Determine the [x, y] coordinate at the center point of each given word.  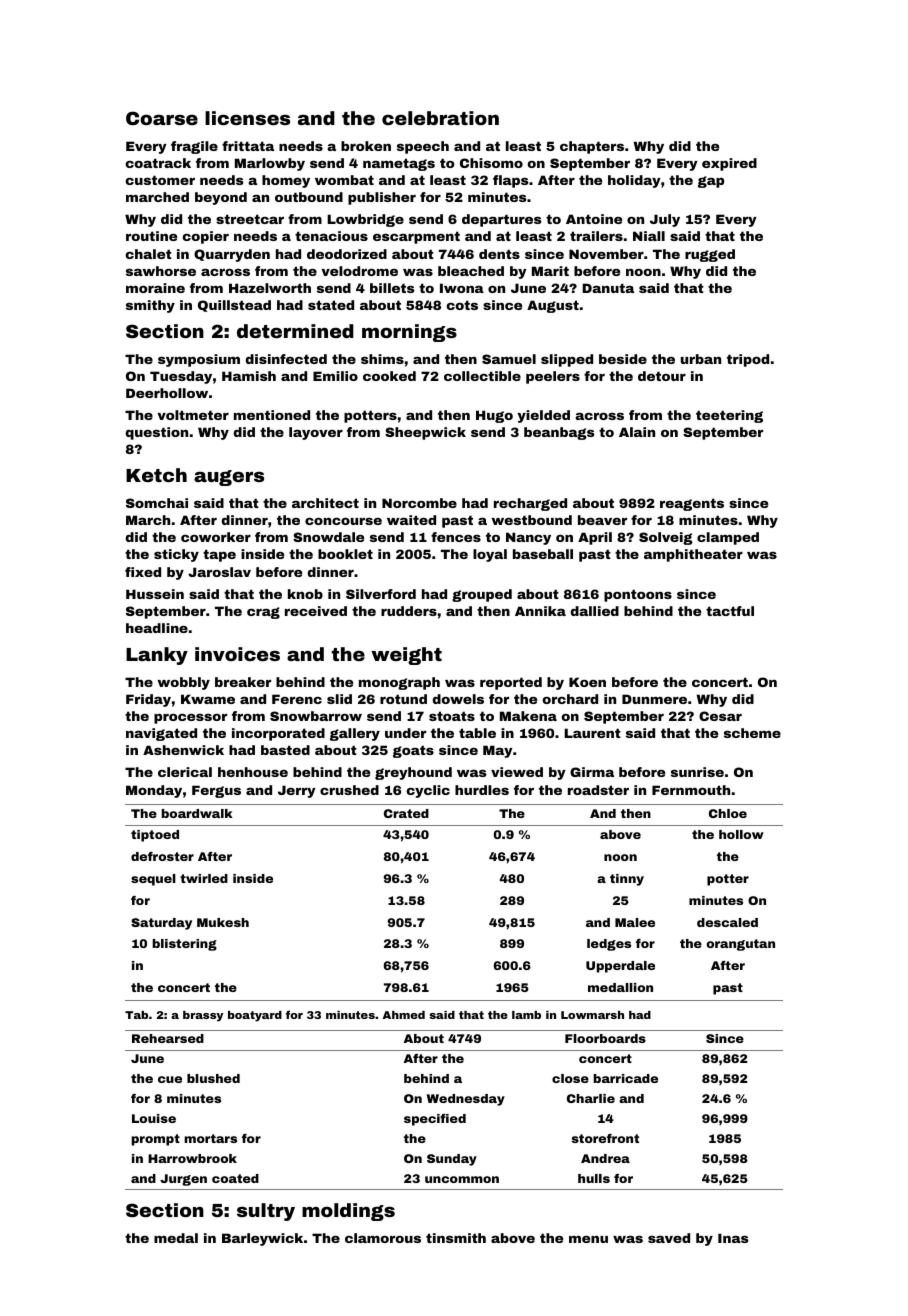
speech [423, 147]
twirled [204, 878]
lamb [526, 1015]
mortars [210, 1138]
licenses [247, 118]
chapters [592, 147]
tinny [627, 880]
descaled [727, 922]
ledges [609, 945]
